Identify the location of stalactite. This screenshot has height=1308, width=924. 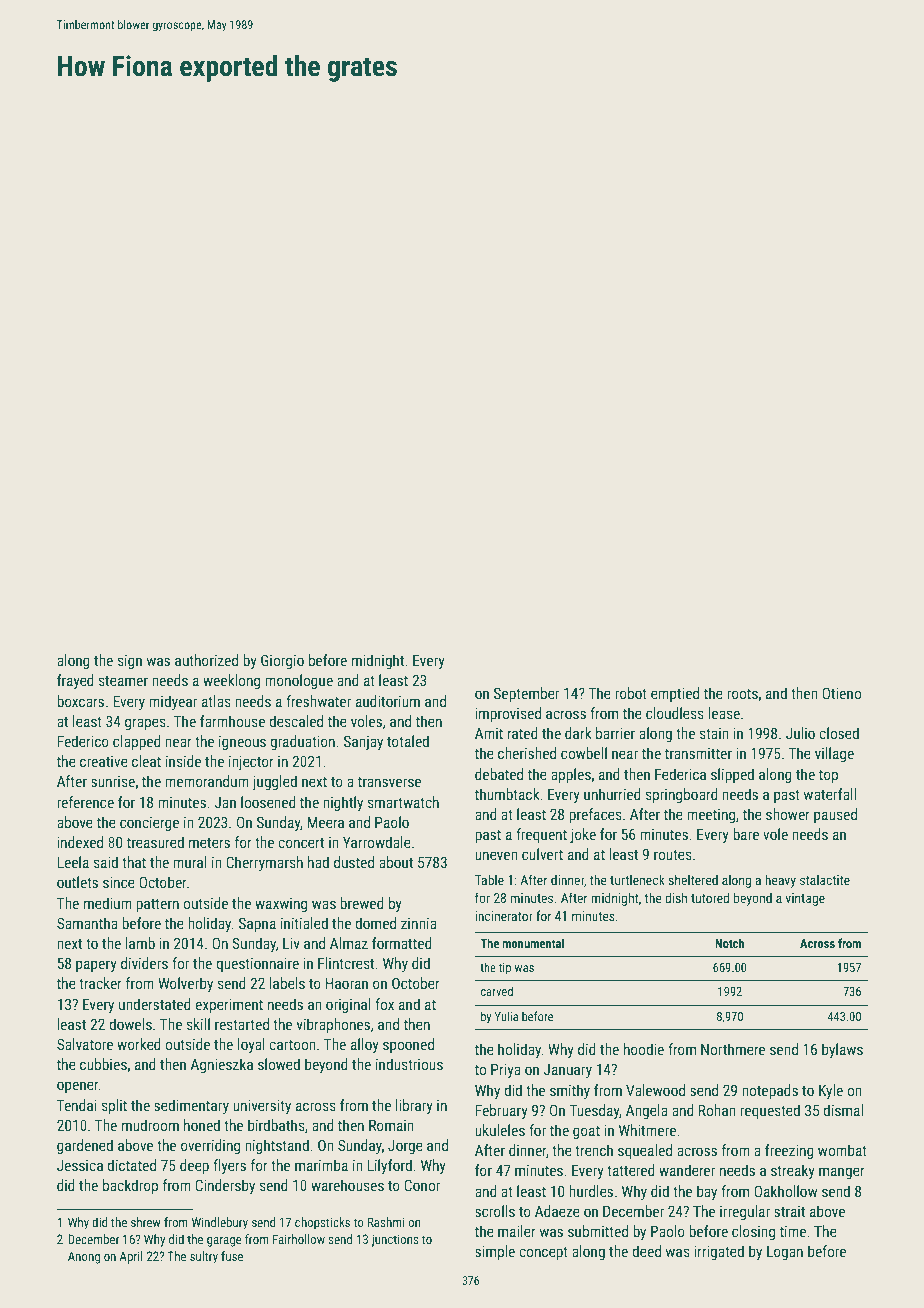
(825, 879).
